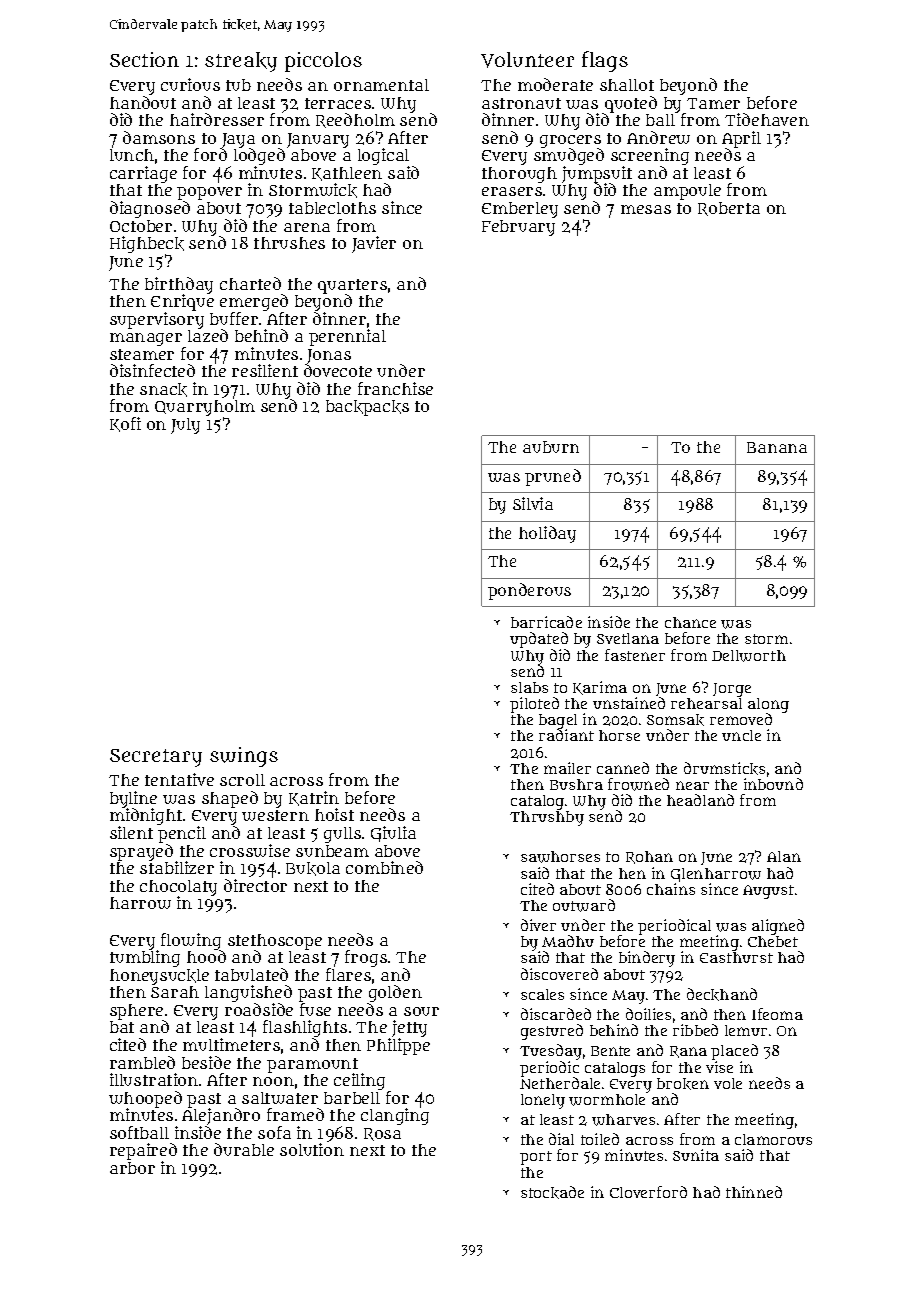 The width and height of the screenshot is (924, 1308). What do you see at coordinates (690, 622) in the screenshot?
I see `chance` at bounding box center [690, 622].
